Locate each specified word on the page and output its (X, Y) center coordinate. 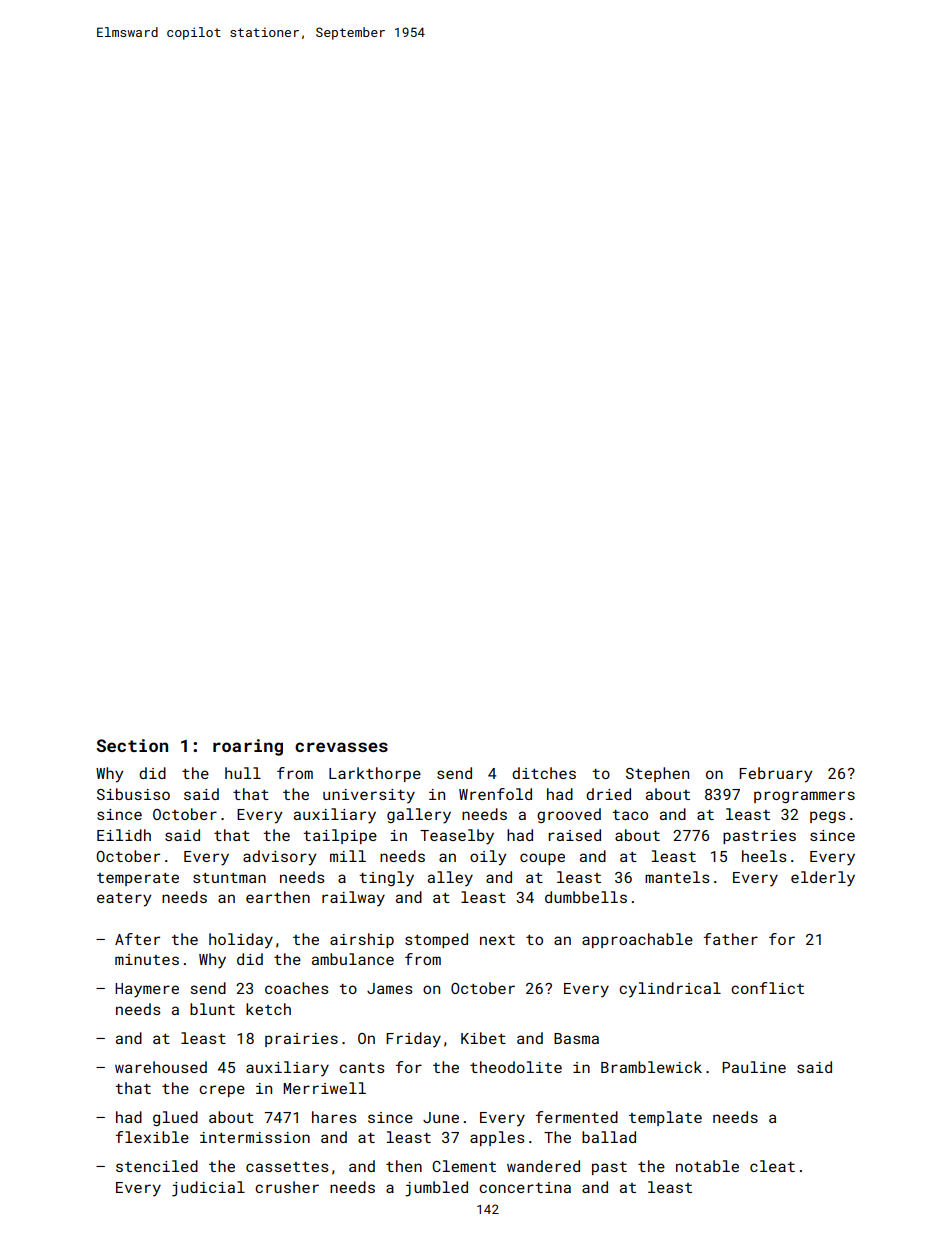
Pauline (754, 1067)
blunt (212, 1009)
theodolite (516, 1067)
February (775, 775)
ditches (544, 773)
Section (132, 745)
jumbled (436, 1189)
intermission (255, 1137)
